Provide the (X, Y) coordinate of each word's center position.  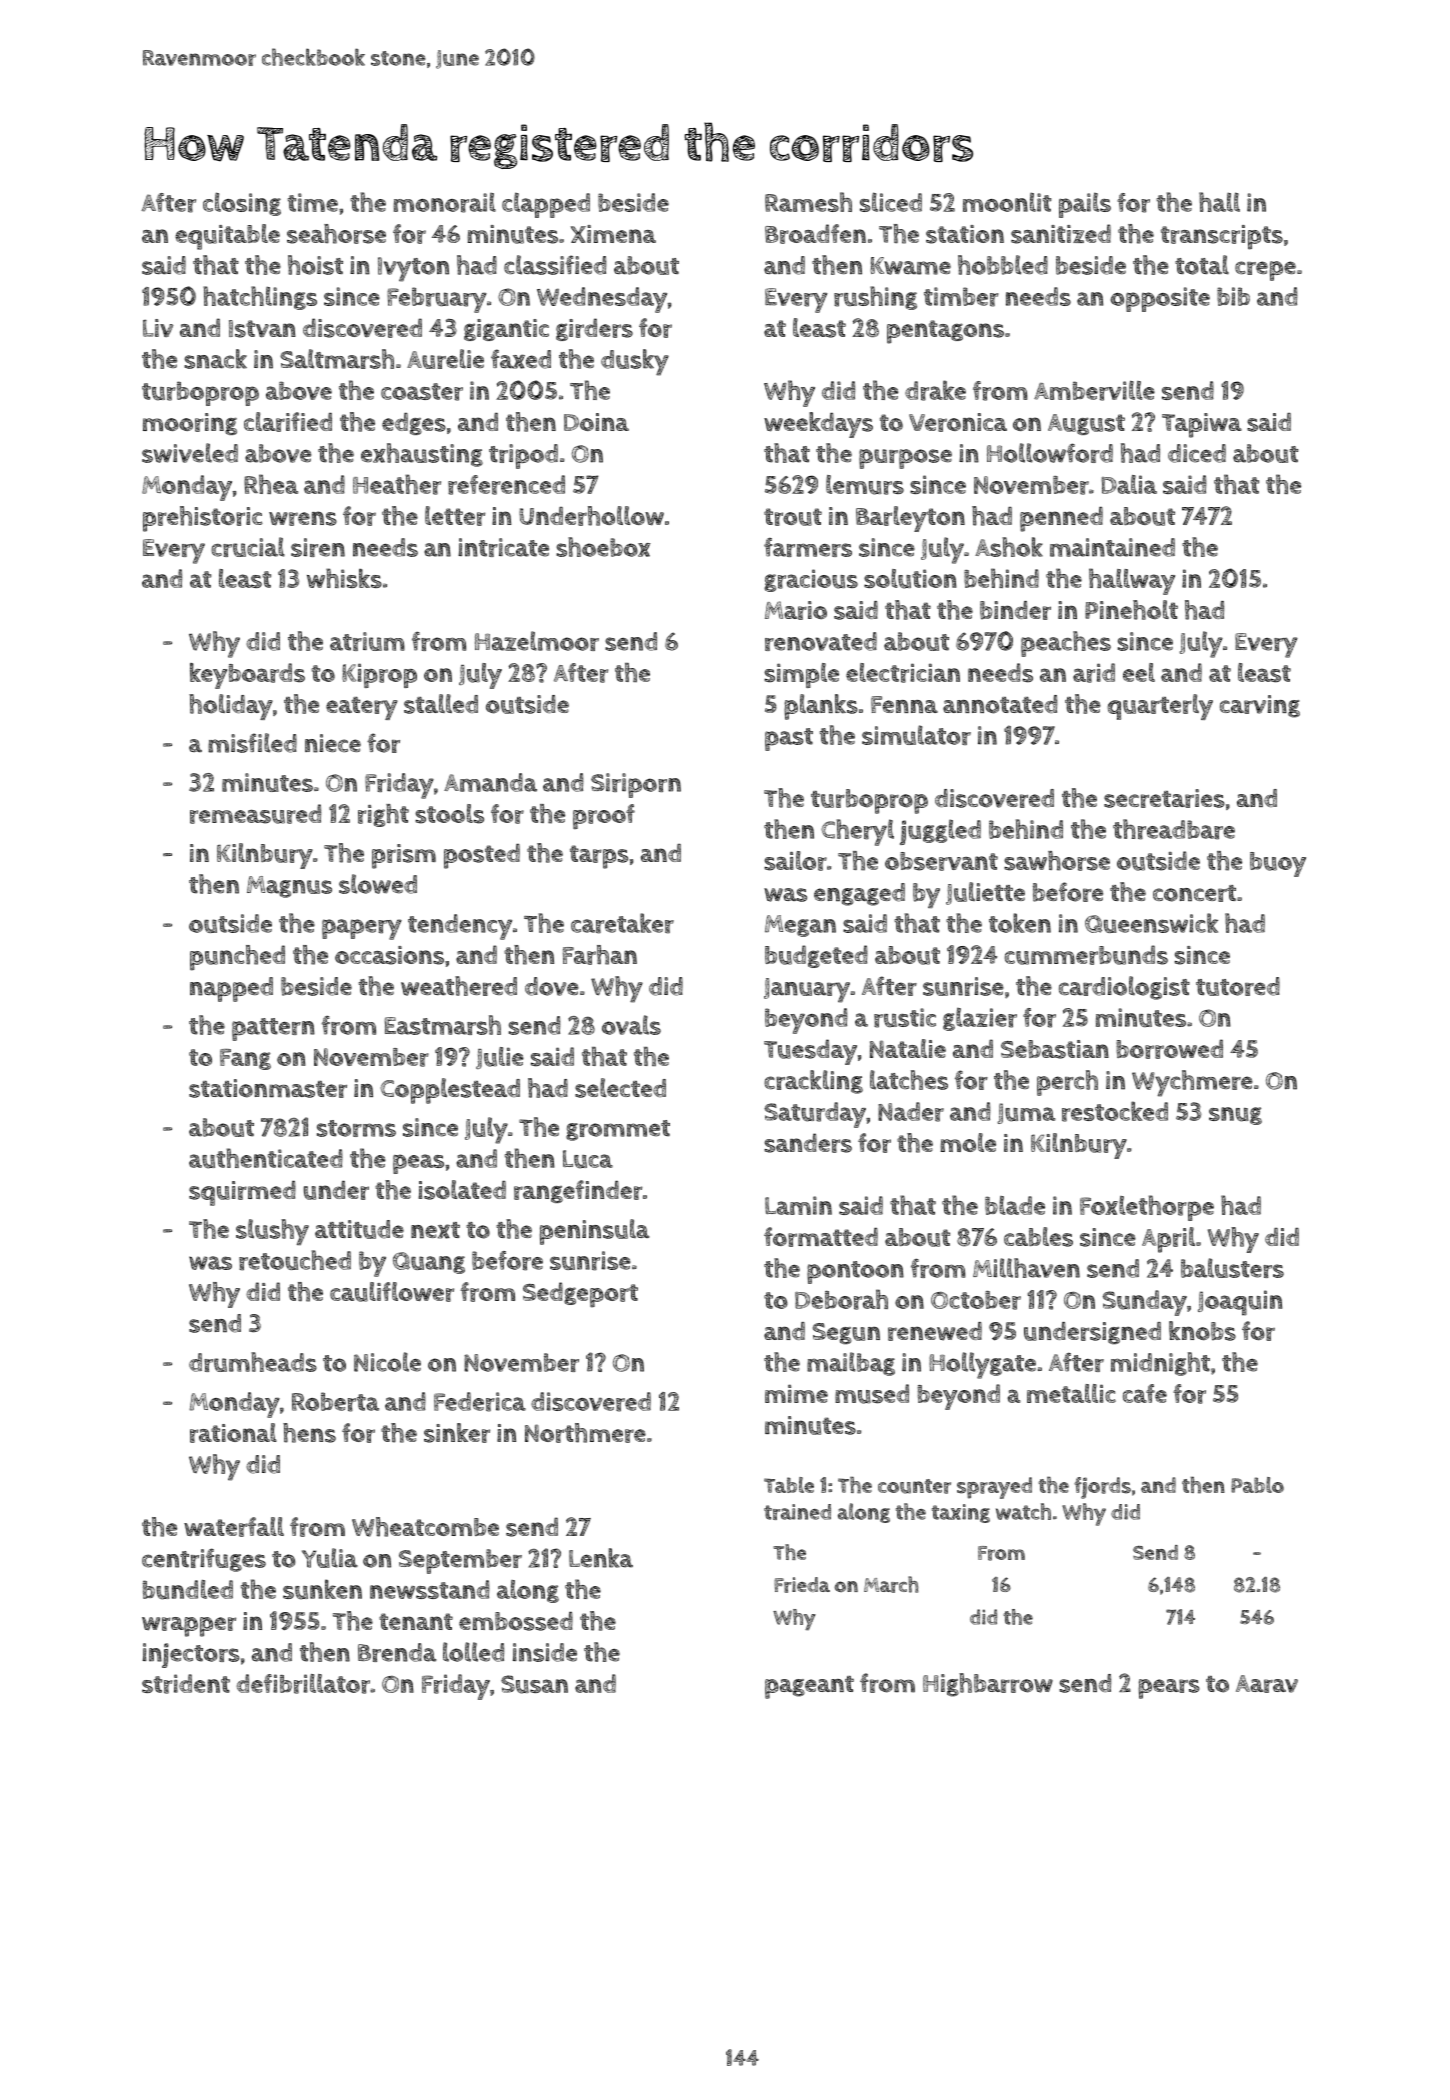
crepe (1265, 271)
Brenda (397, 1652)
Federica (480, 1402)
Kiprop (379, 675)
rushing (875, 298)
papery (362, 929)
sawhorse (1057, 861)
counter (914, 1486)
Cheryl (857, 832)
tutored (1238, 986)
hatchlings (260, 298)
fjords (1102, 1488)
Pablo (1257, 1485)
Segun (846, 1333)
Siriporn (636, 785)
